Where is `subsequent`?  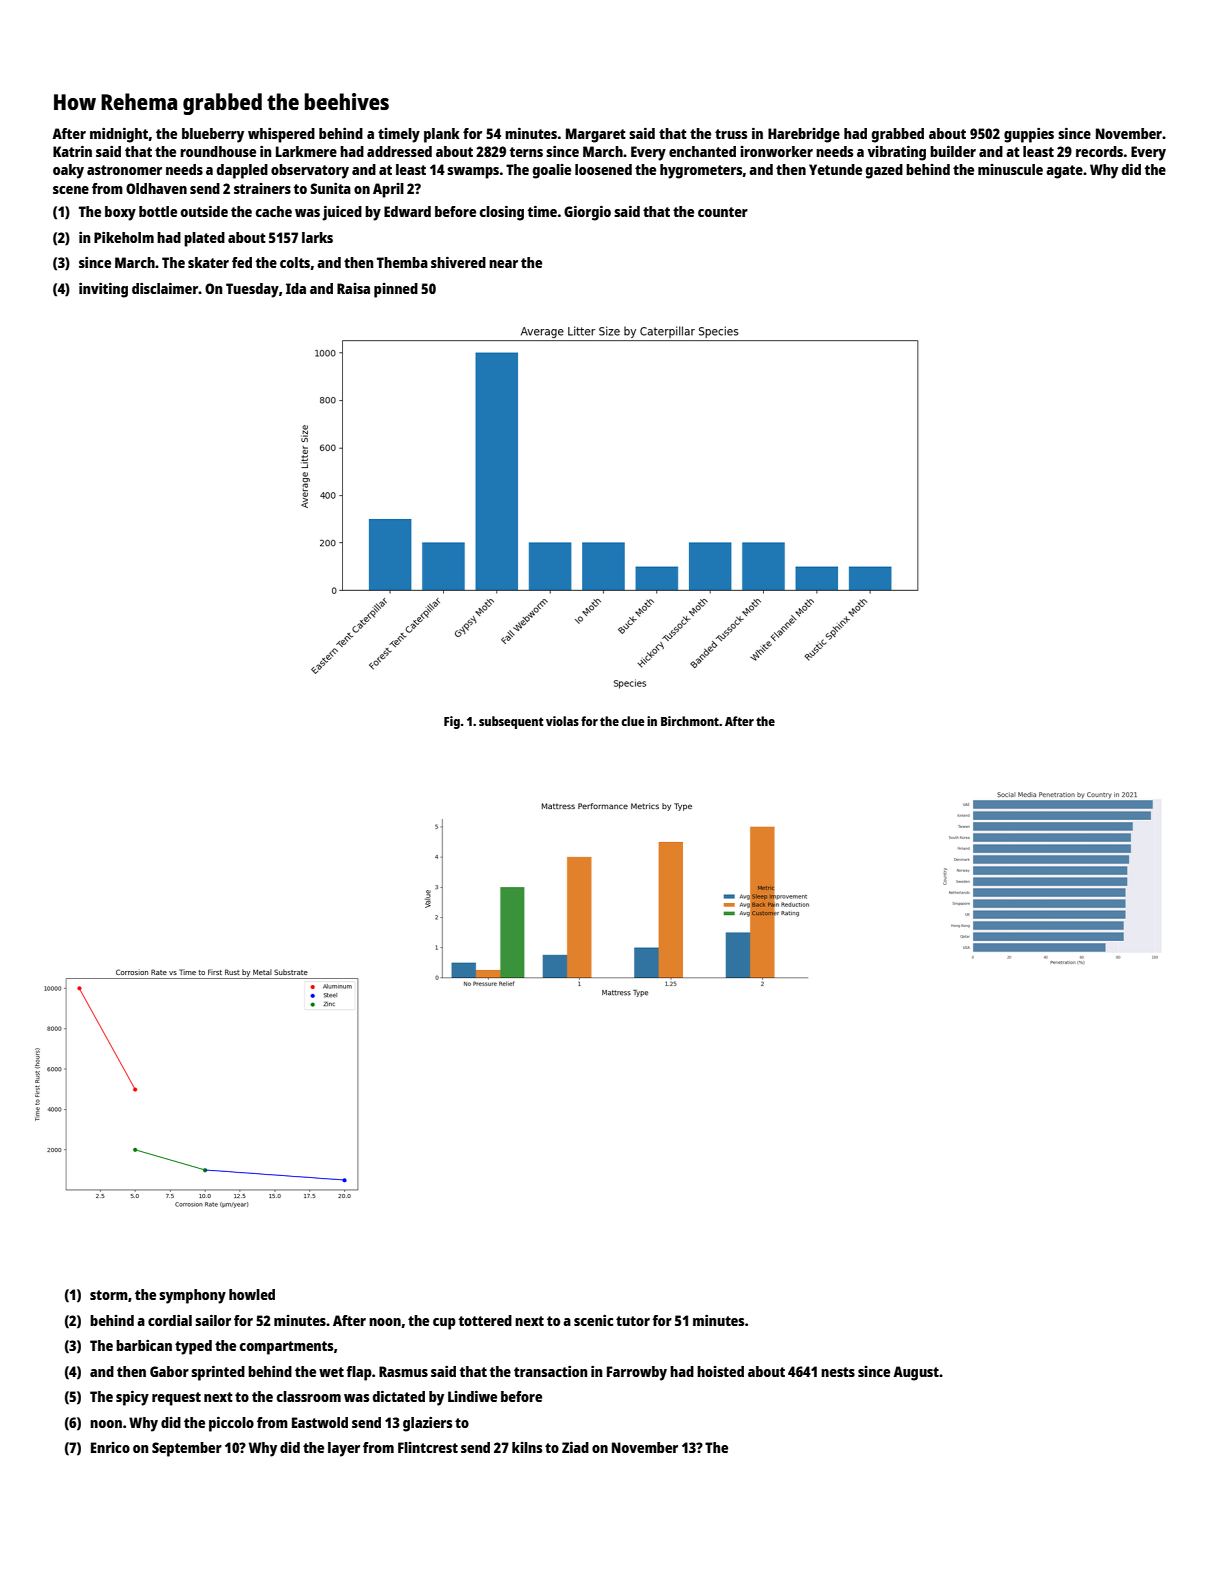
subsequent is located at coordinates (511, 722).
